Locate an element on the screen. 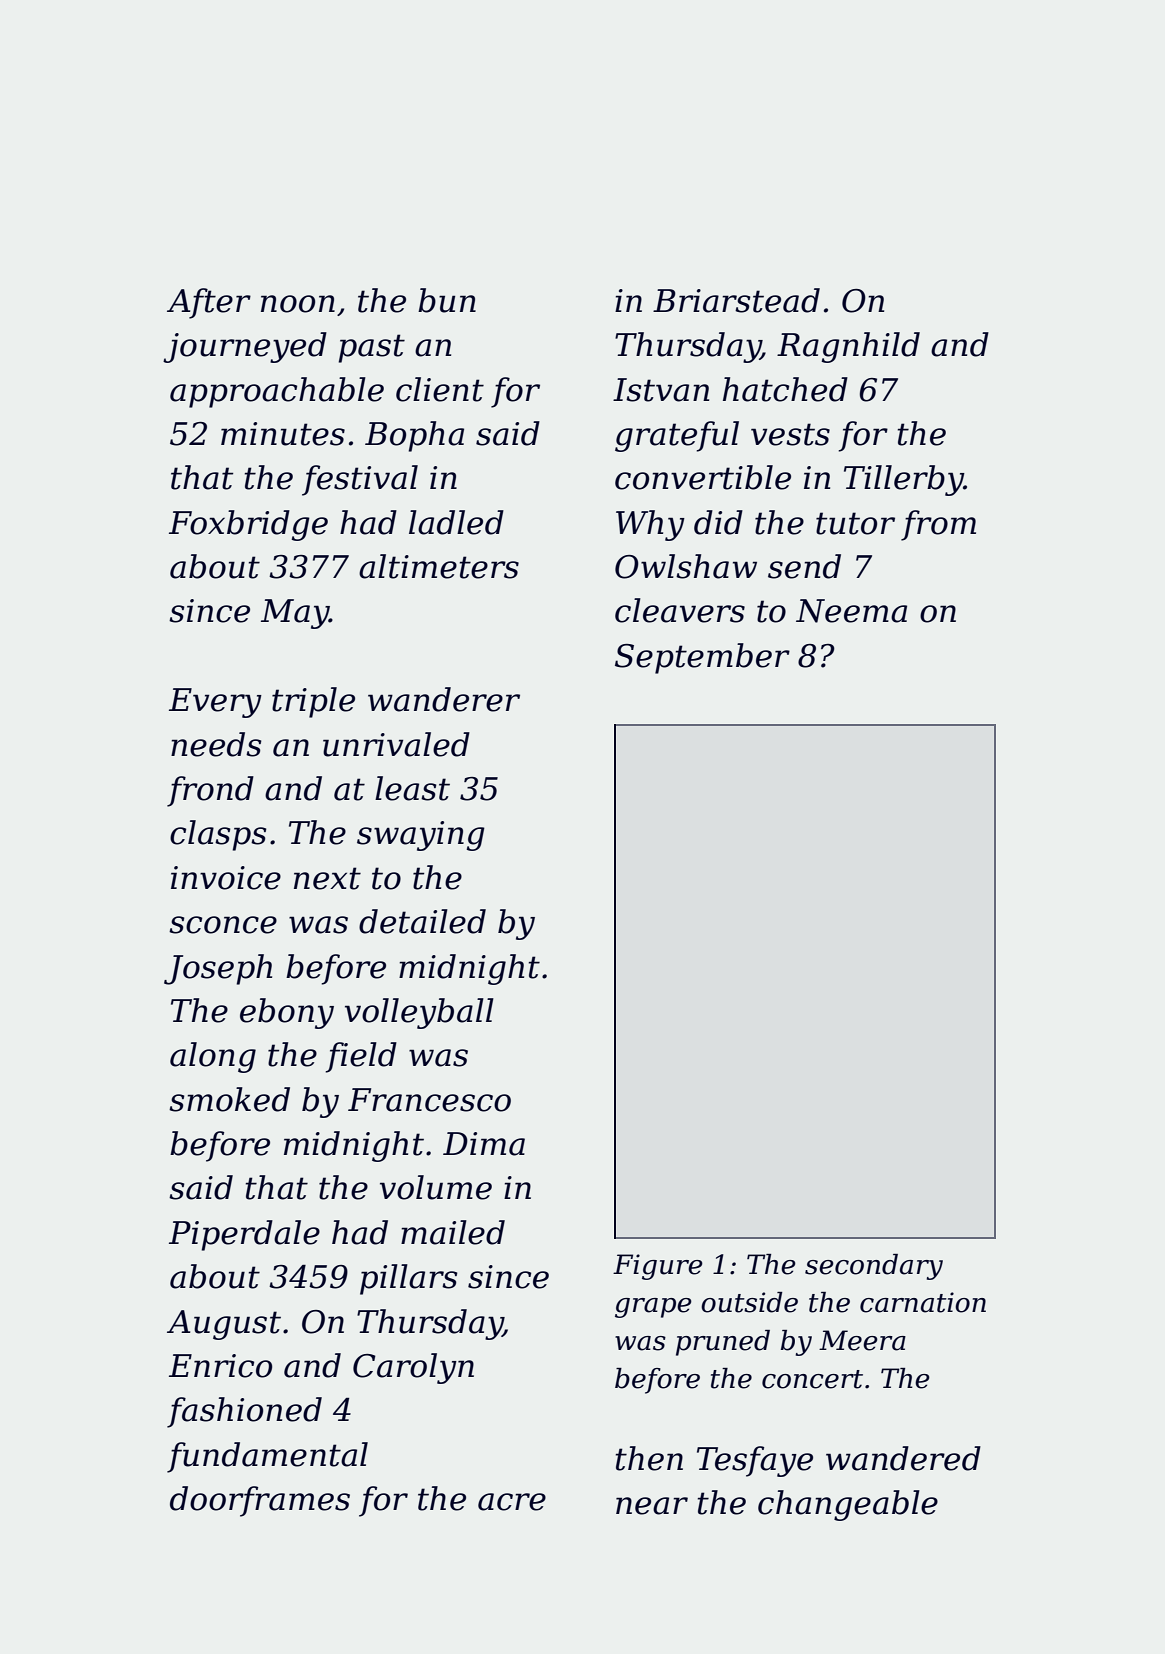 The height and width of the screenshot is (1654, 1165). noon is located at coordinates (298, 304).
